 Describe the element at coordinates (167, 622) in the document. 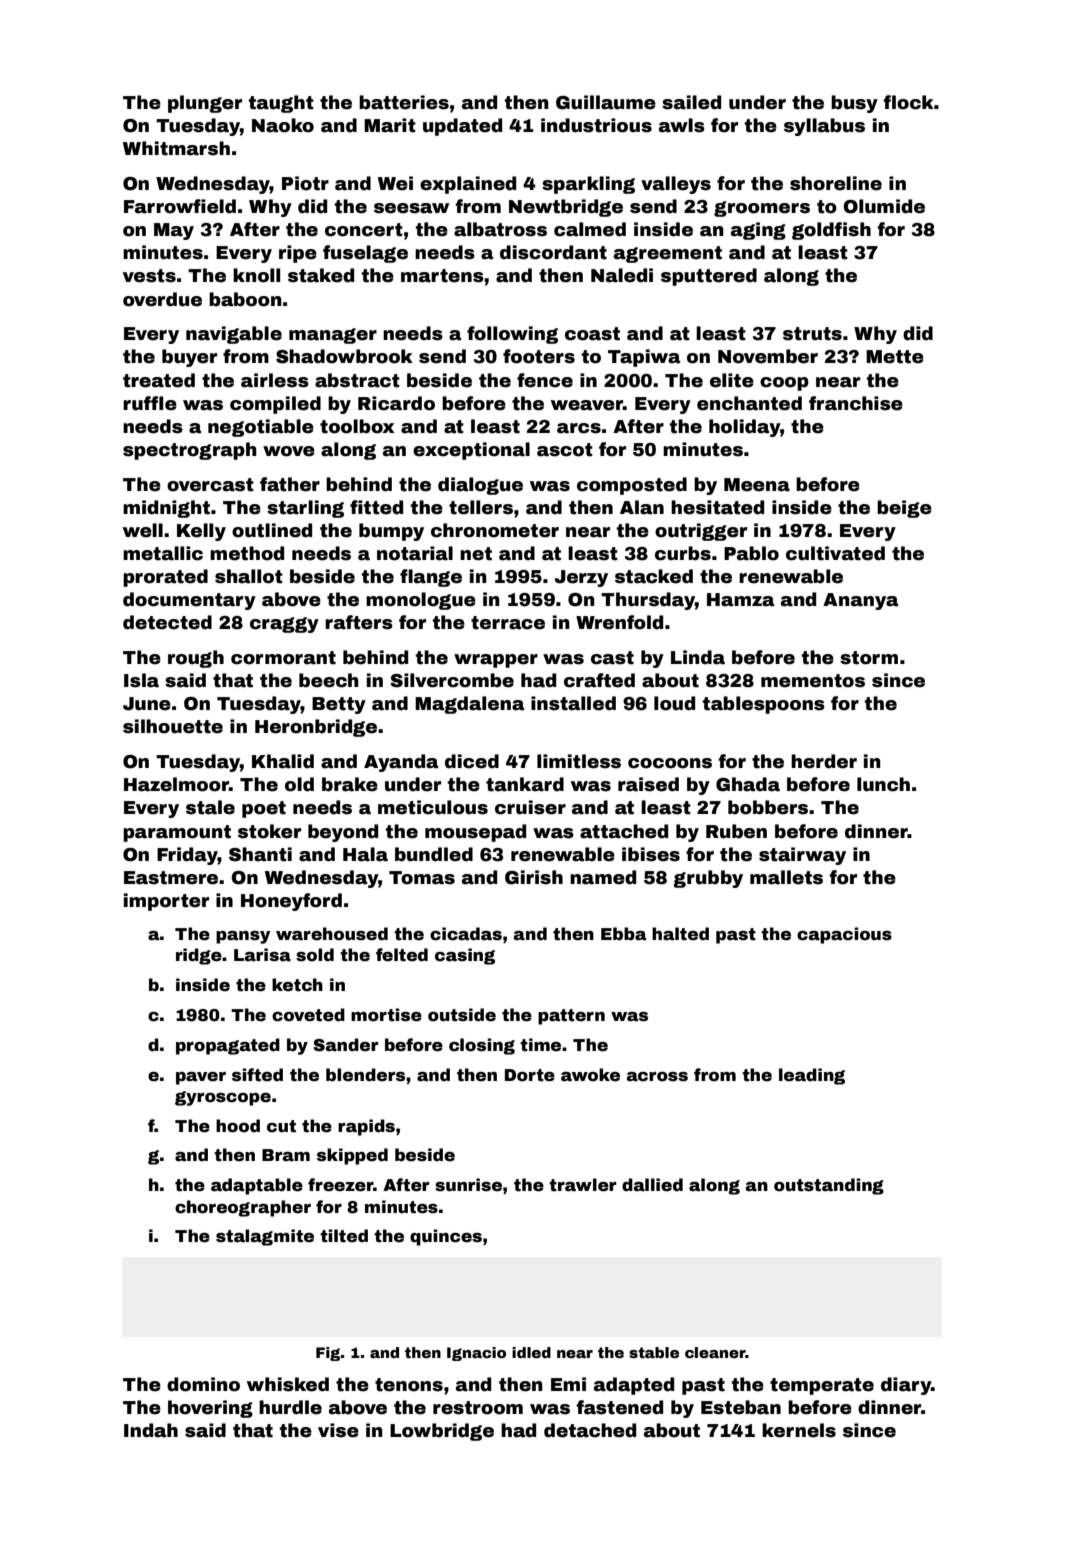

I see `detected` at that location.
